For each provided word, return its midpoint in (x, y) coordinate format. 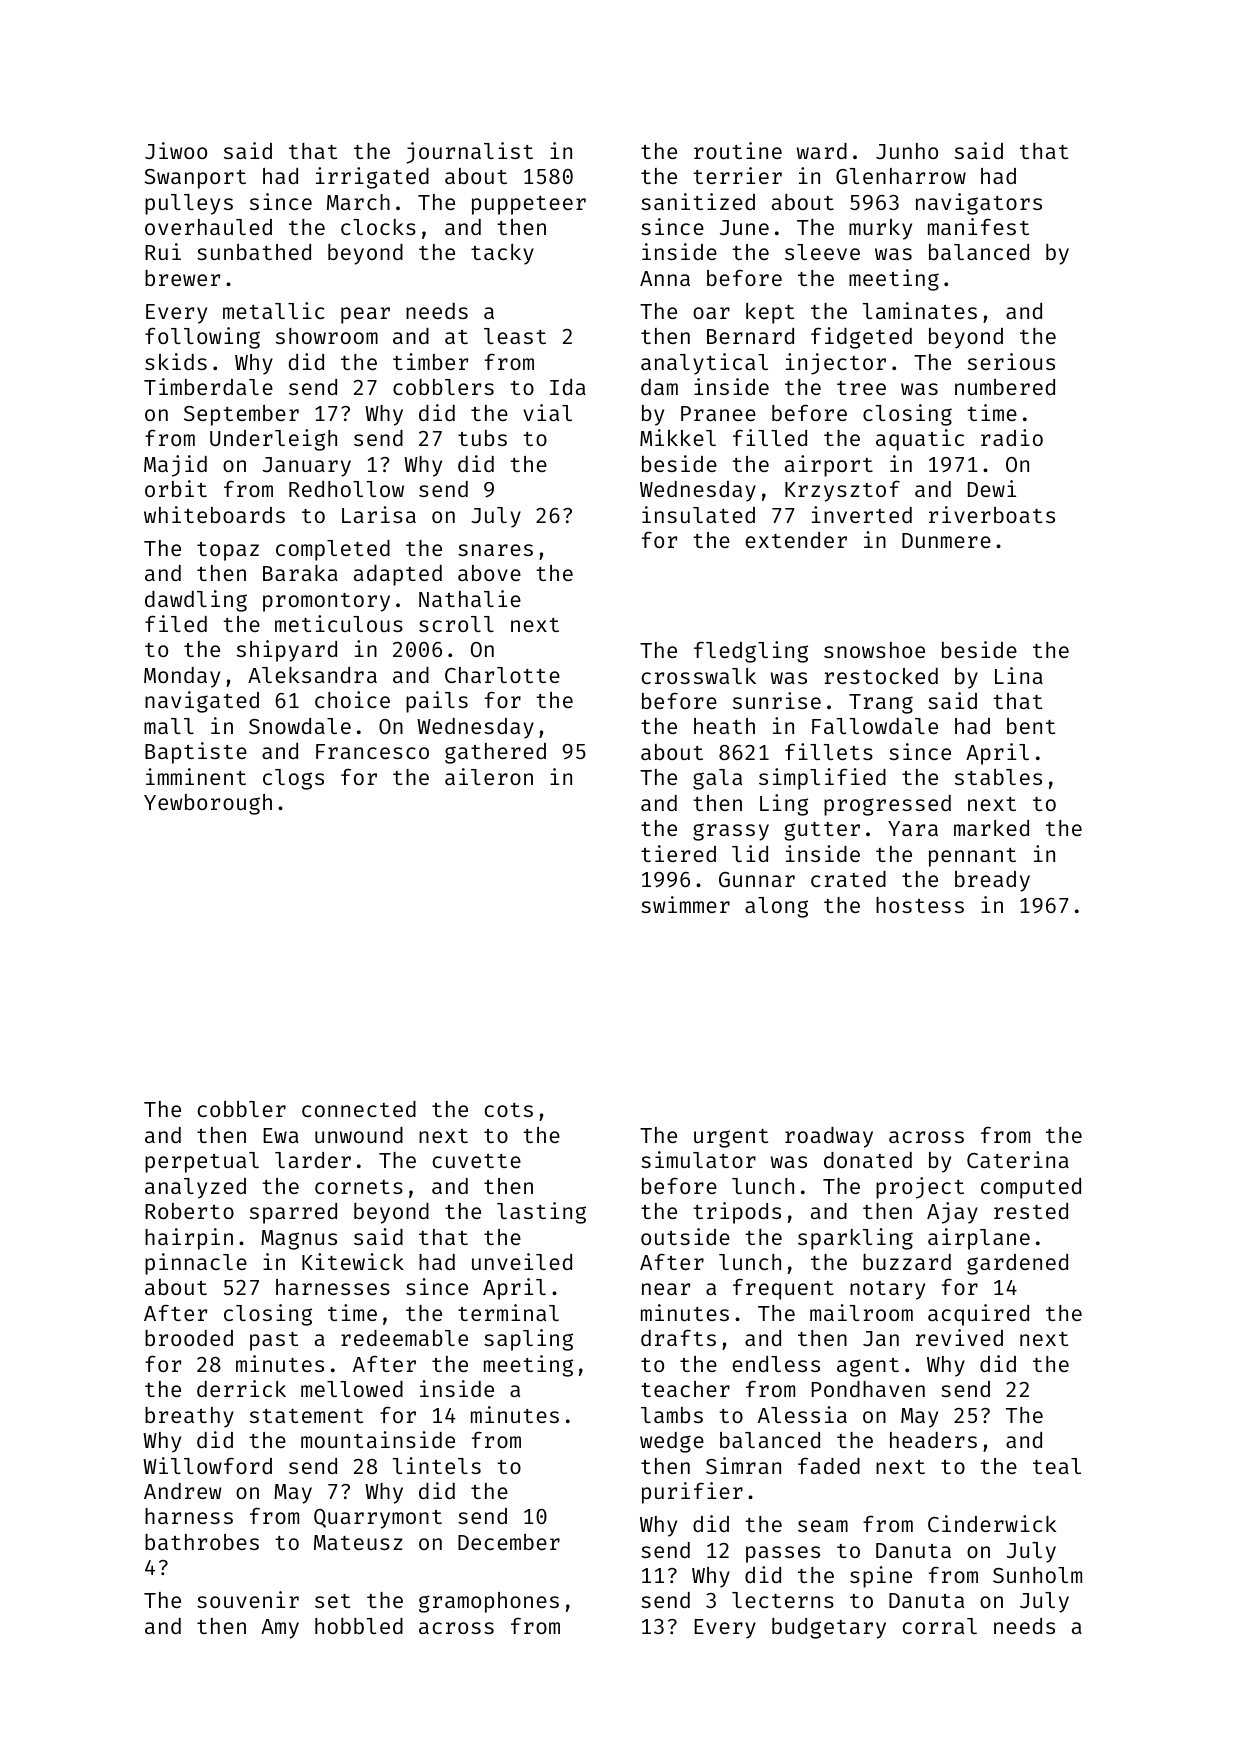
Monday (182, 677)
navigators (979, 204)
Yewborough (208, 804)
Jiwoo (176, 150)
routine (738, 150)
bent (1031, 726)
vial (547, 412)
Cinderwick (992, 1523)
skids (176, 361)
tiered (678, 853)
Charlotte (502, 675)
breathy (189, 1417)
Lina (1019, 675)
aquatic (920, 440)
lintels (437, 1465)
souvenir (248, 1599)
